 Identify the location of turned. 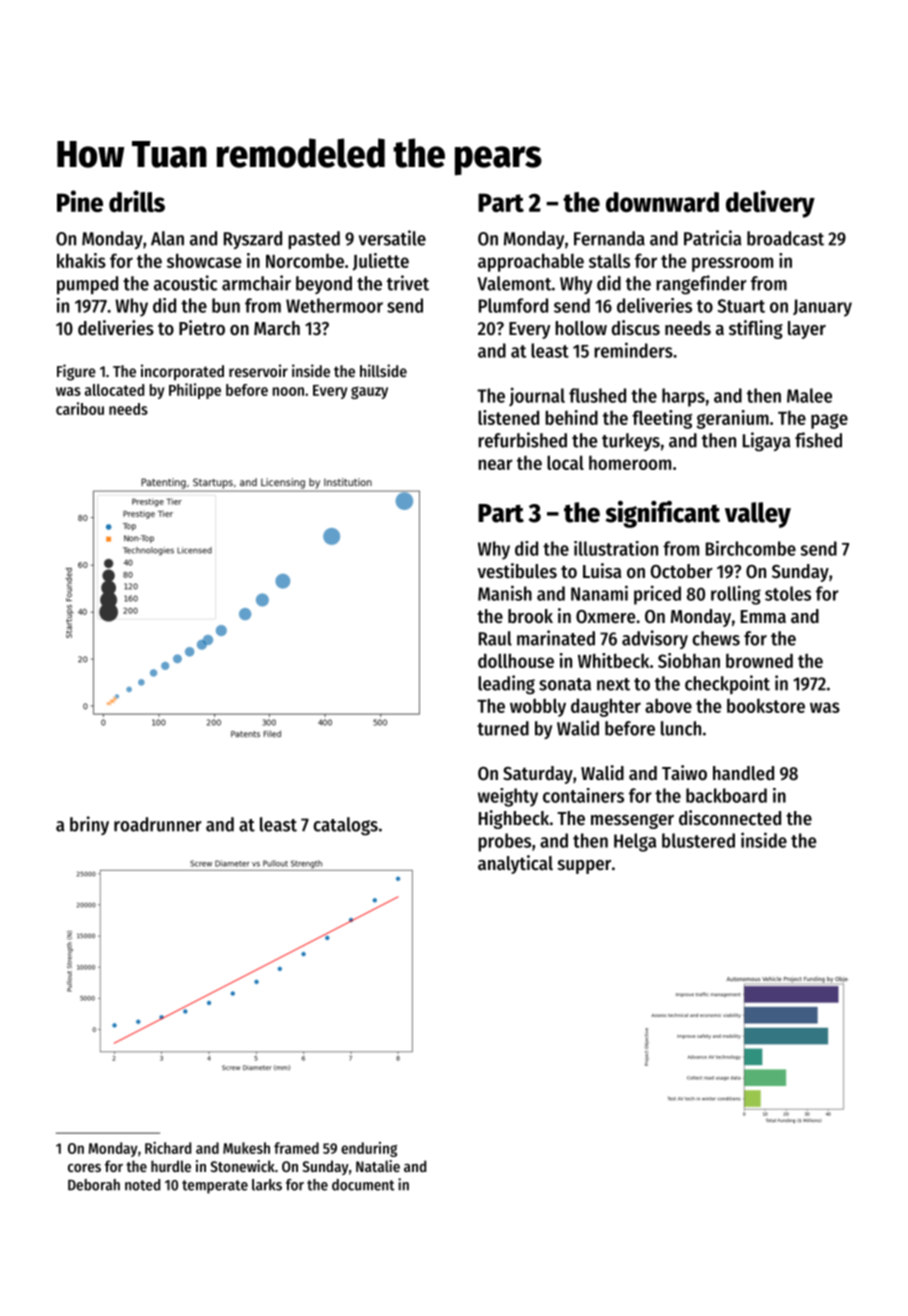
(503, 728).
